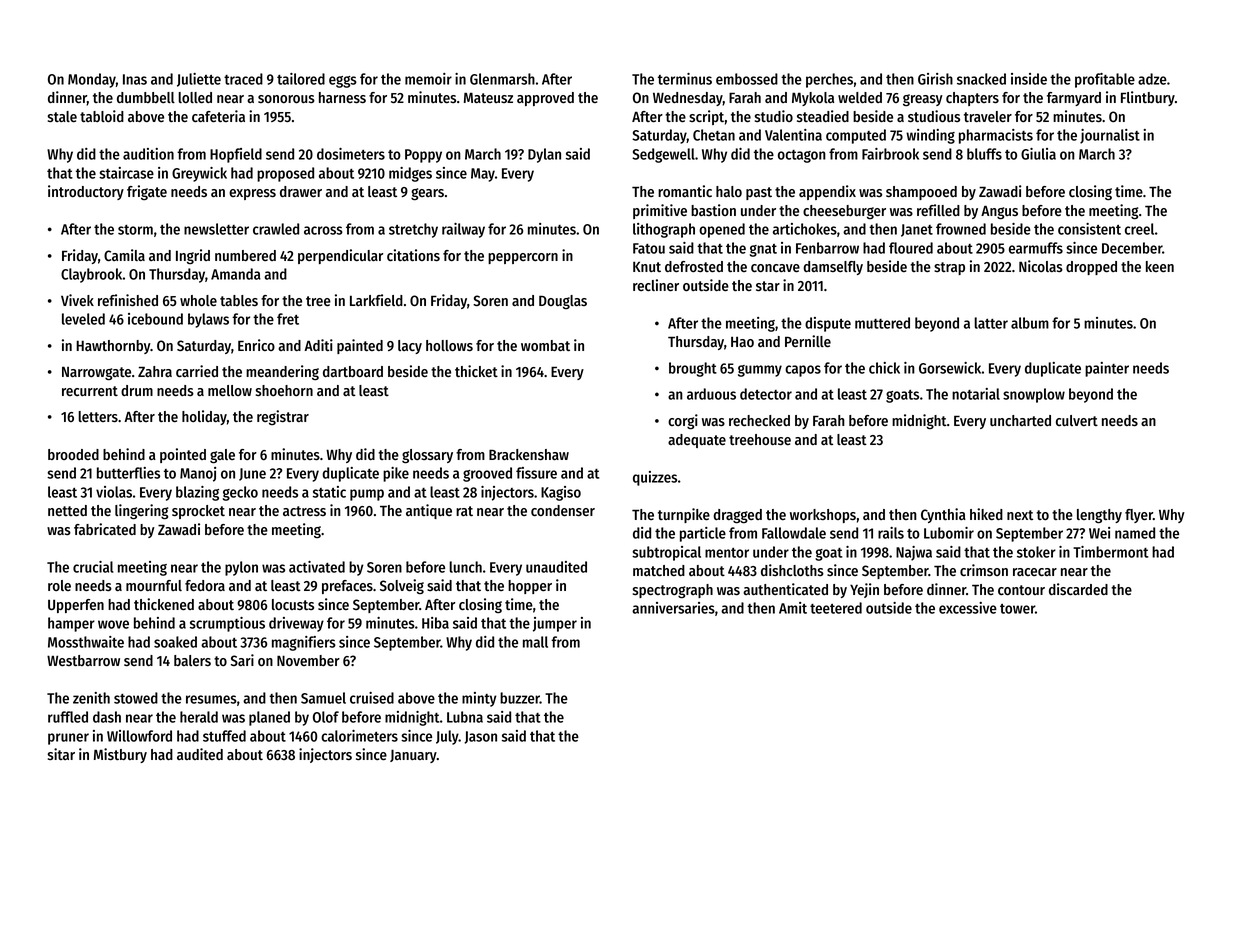 The image size is (1233, 952). What do you see at coordinates (83, 319) in the screenshot?
I see `leveled` at bounding box center [83, 319].
